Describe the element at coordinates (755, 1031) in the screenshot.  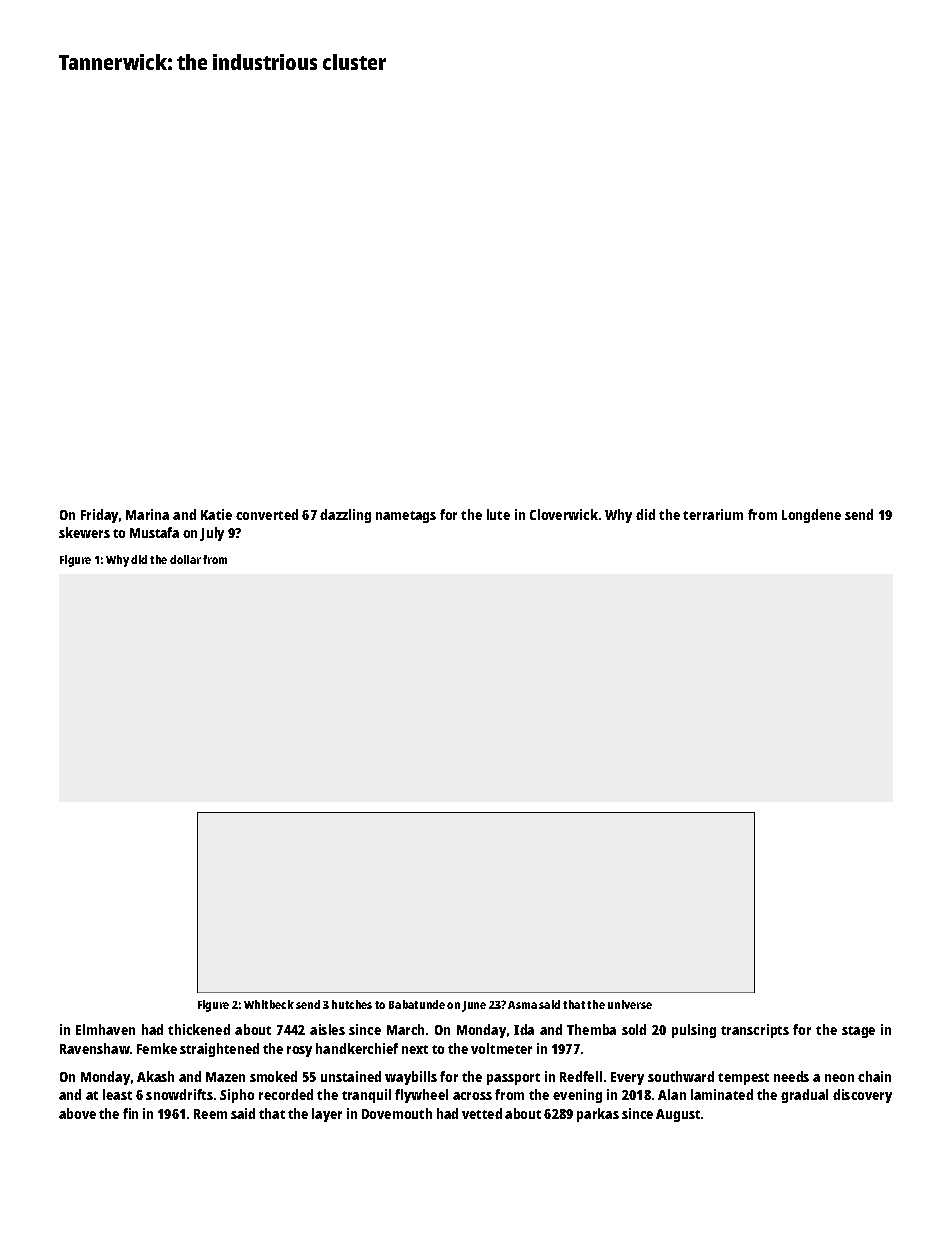
I see `transcripts` at that location.
